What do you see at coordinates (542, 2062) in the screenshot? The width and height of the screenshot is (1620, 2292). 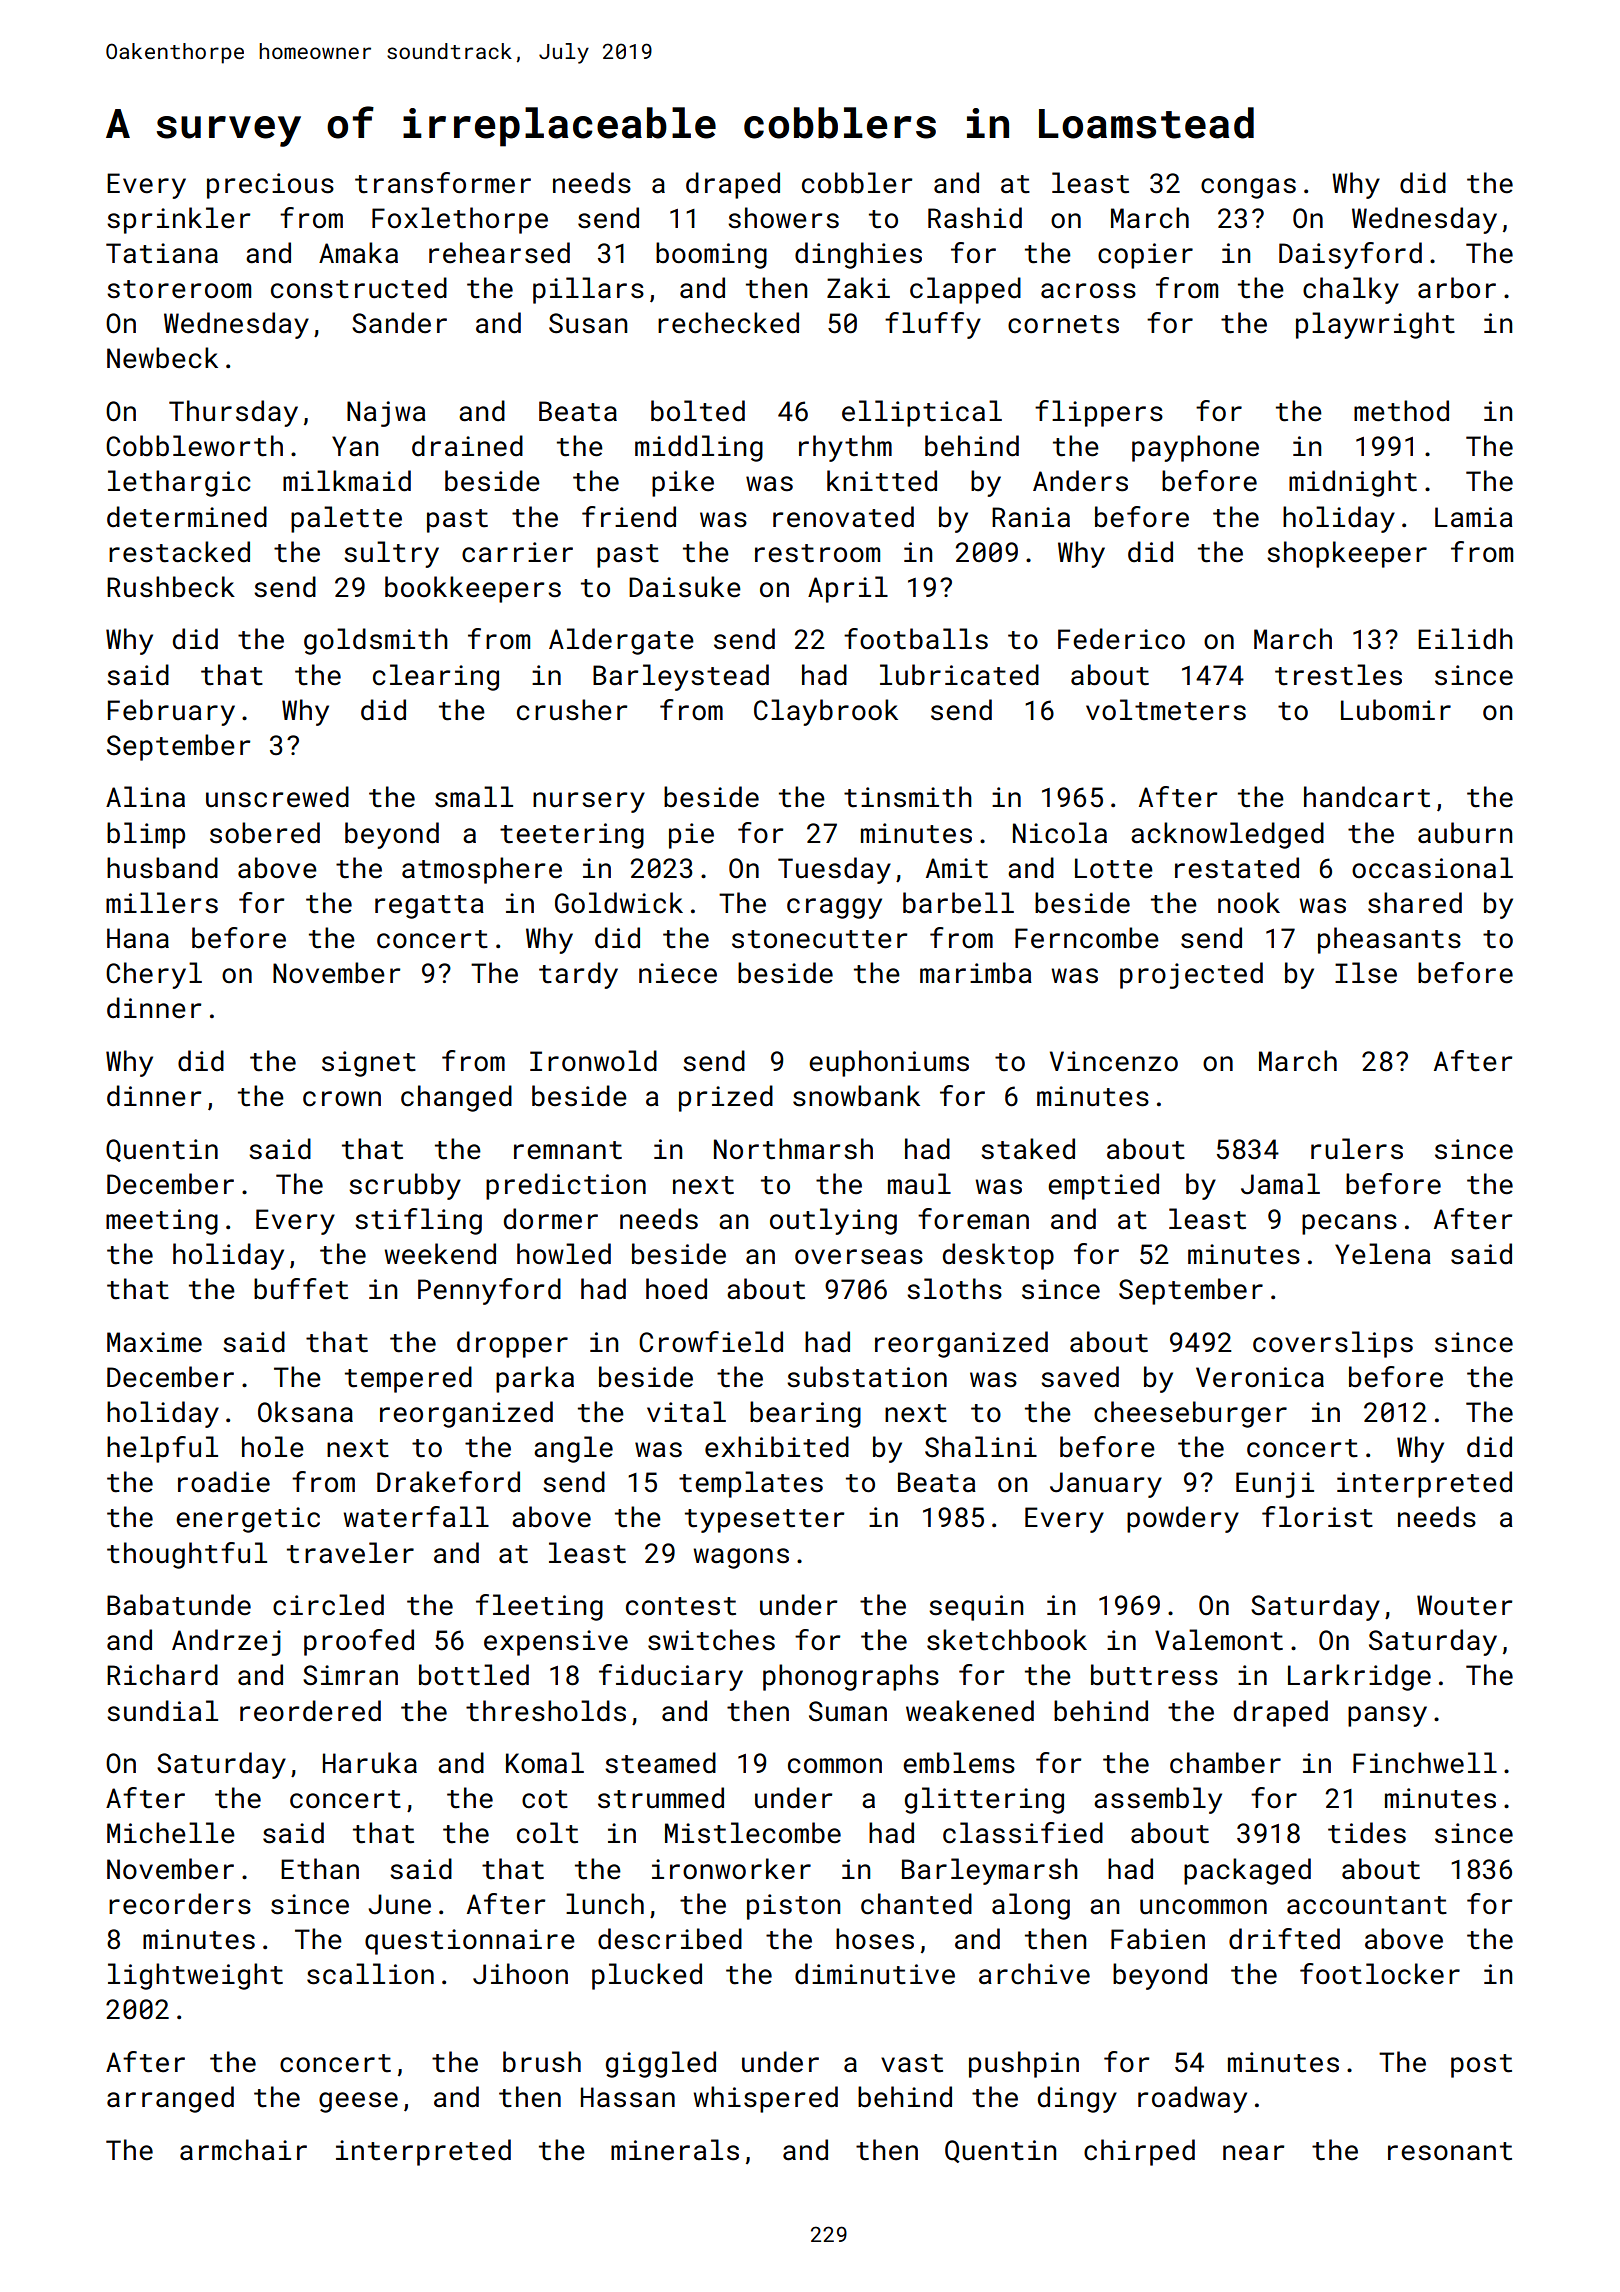 I see `brush` at bounding box center [542, 2062].
